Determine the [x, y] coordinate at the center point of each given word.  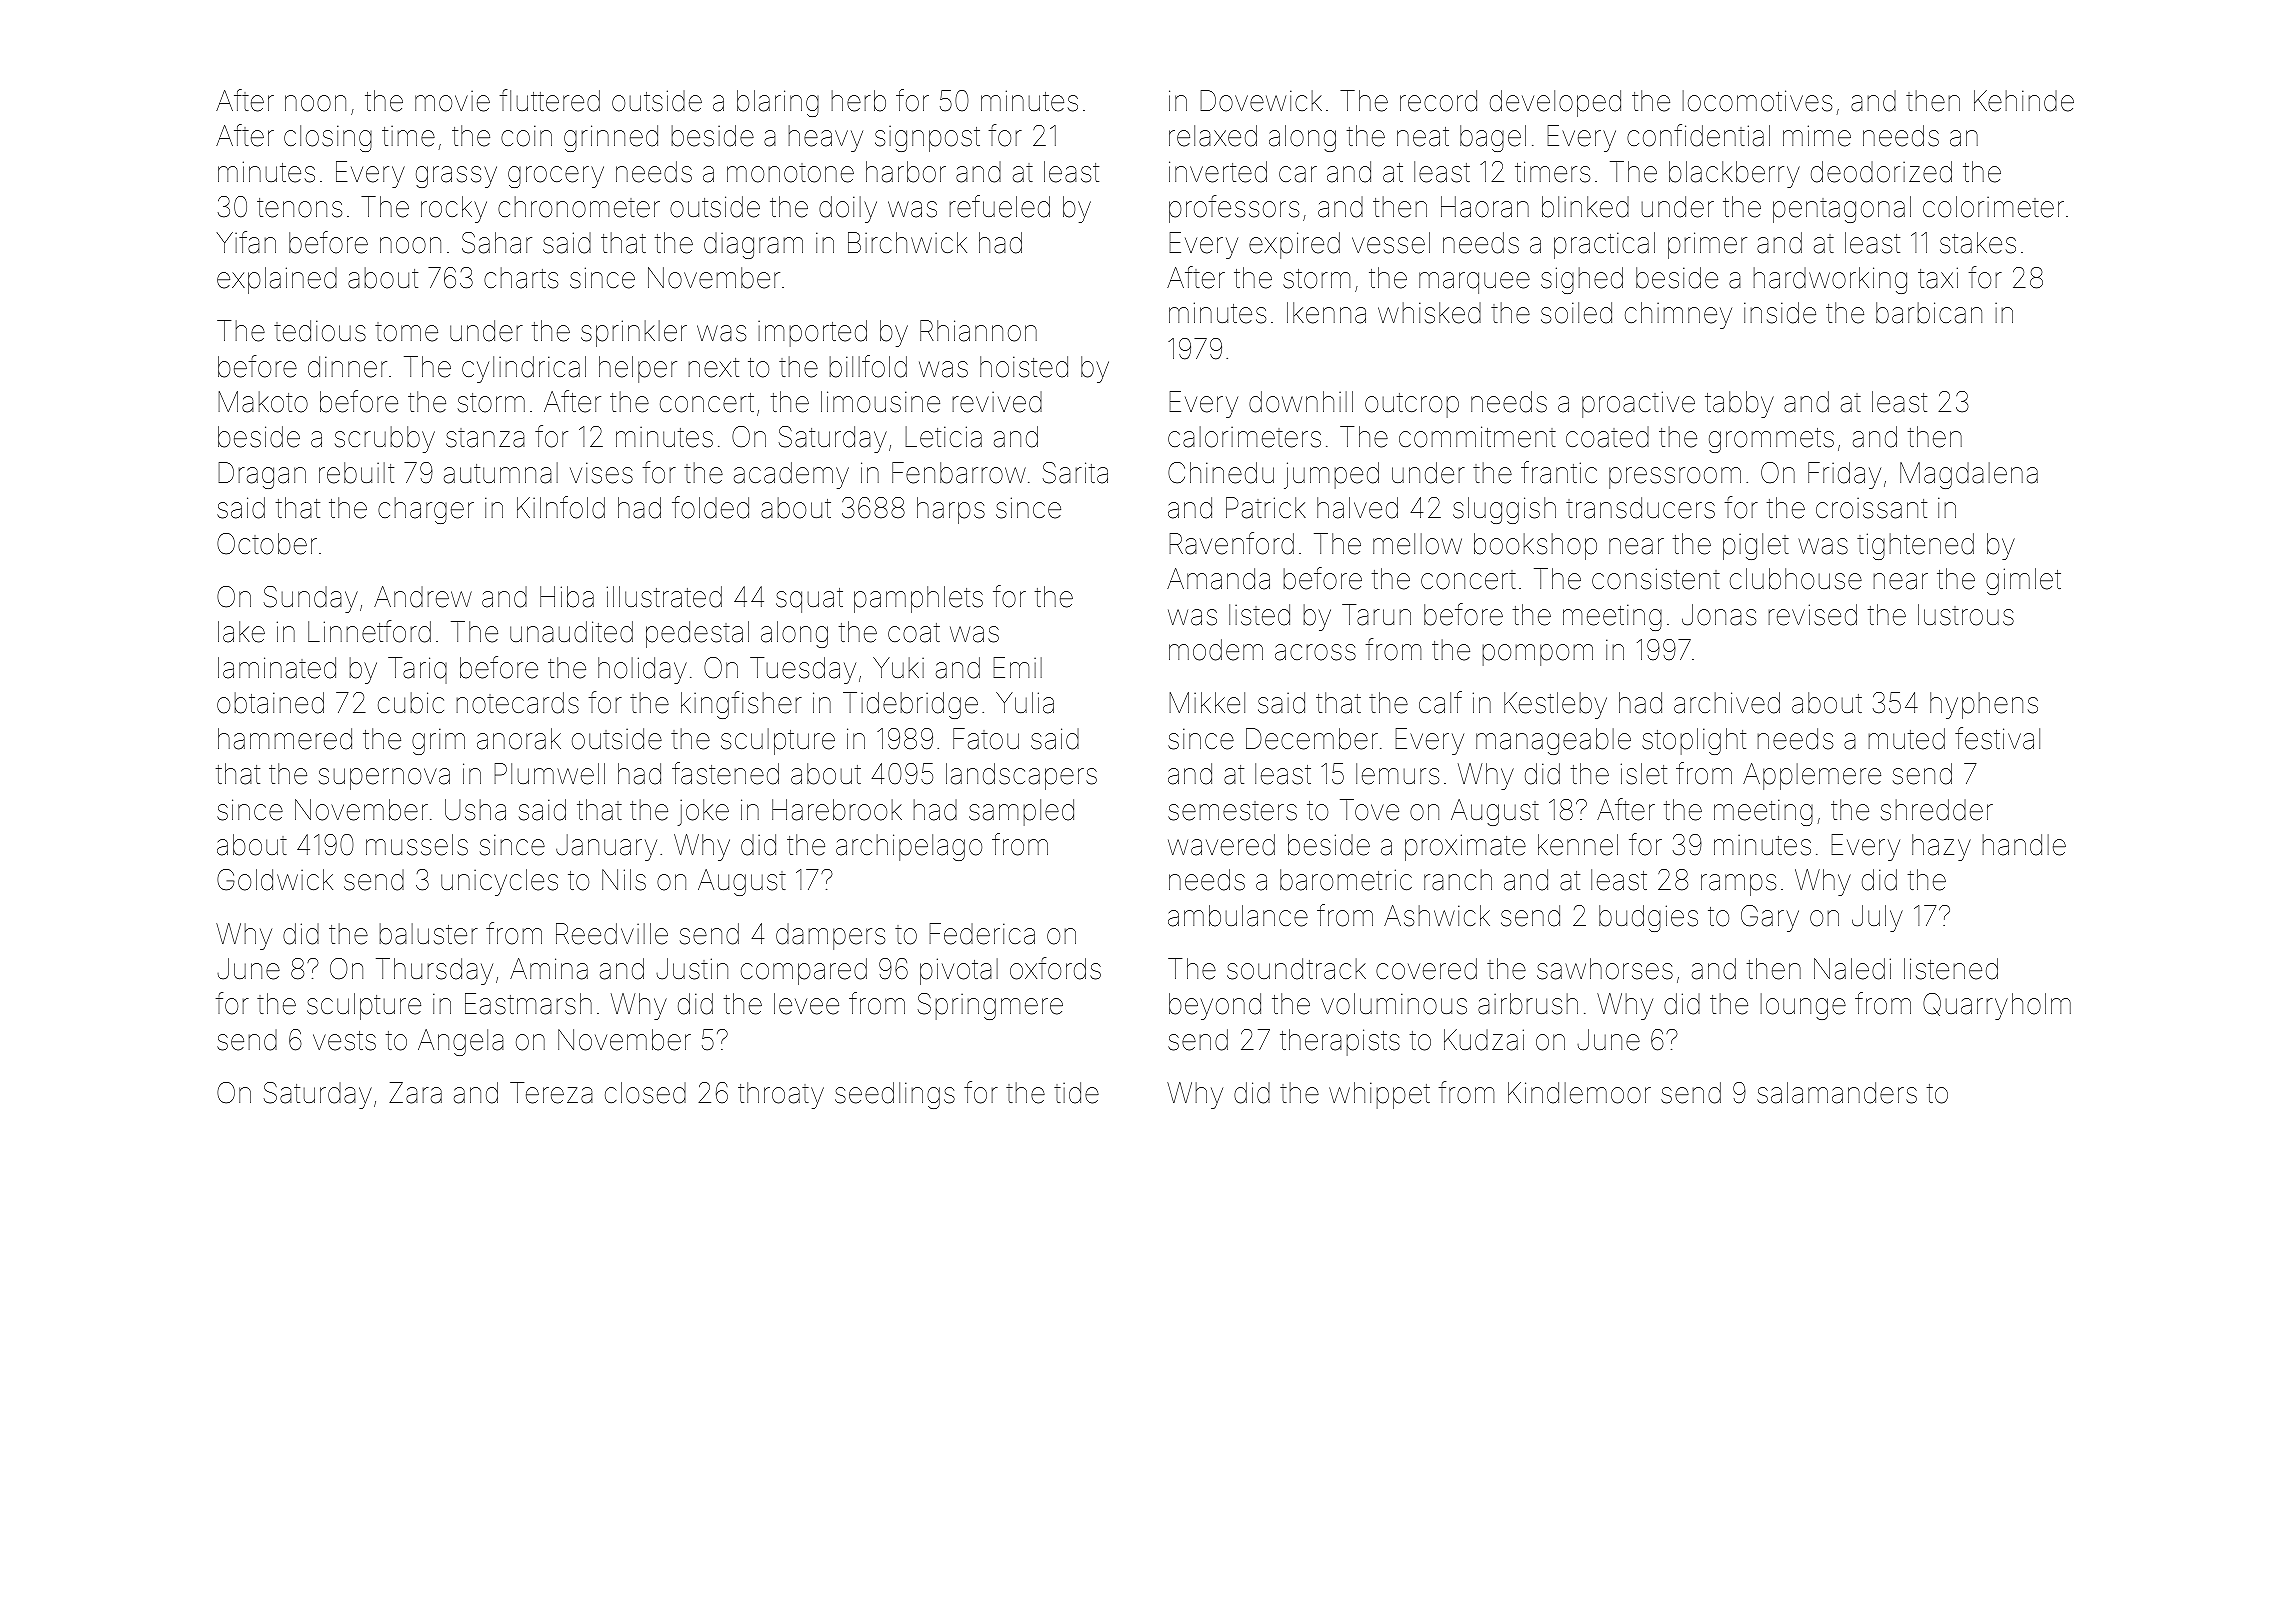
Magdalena [1969, 475]
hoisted [1024, 367]
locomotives [1757, 101]
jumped [1331, 475]
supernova [384, 779]
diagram [753, 245]
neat [1423, 137]
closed [645, 1093]
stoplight [1694, 741]
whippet [1379, 1095]
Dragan [262, 475]
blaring [778, 103]
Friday [1844, 475]
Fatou [986, 739]
